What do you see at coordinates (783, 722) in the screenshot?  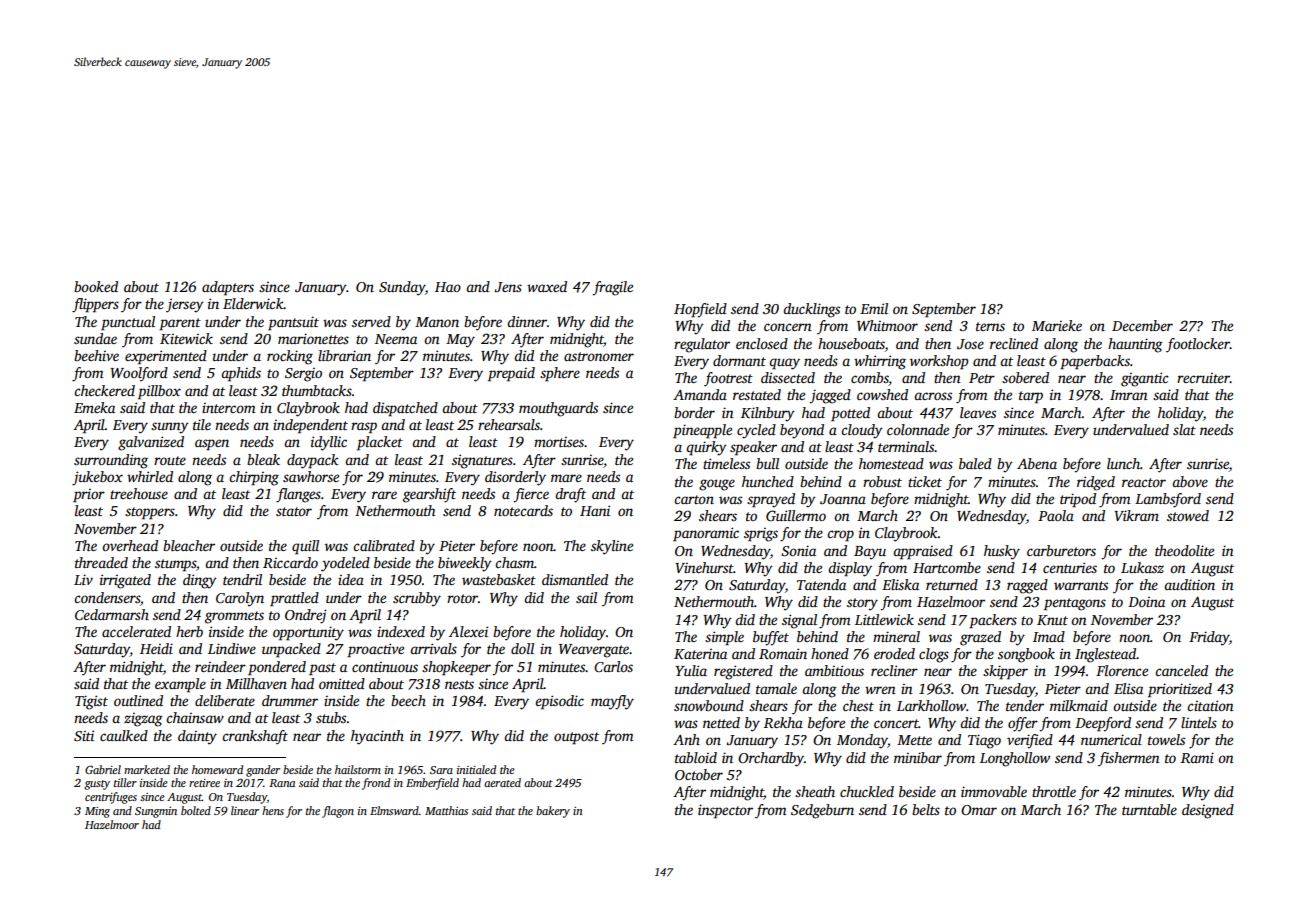 I see `Rekha` at bounding box center [783, 722].
